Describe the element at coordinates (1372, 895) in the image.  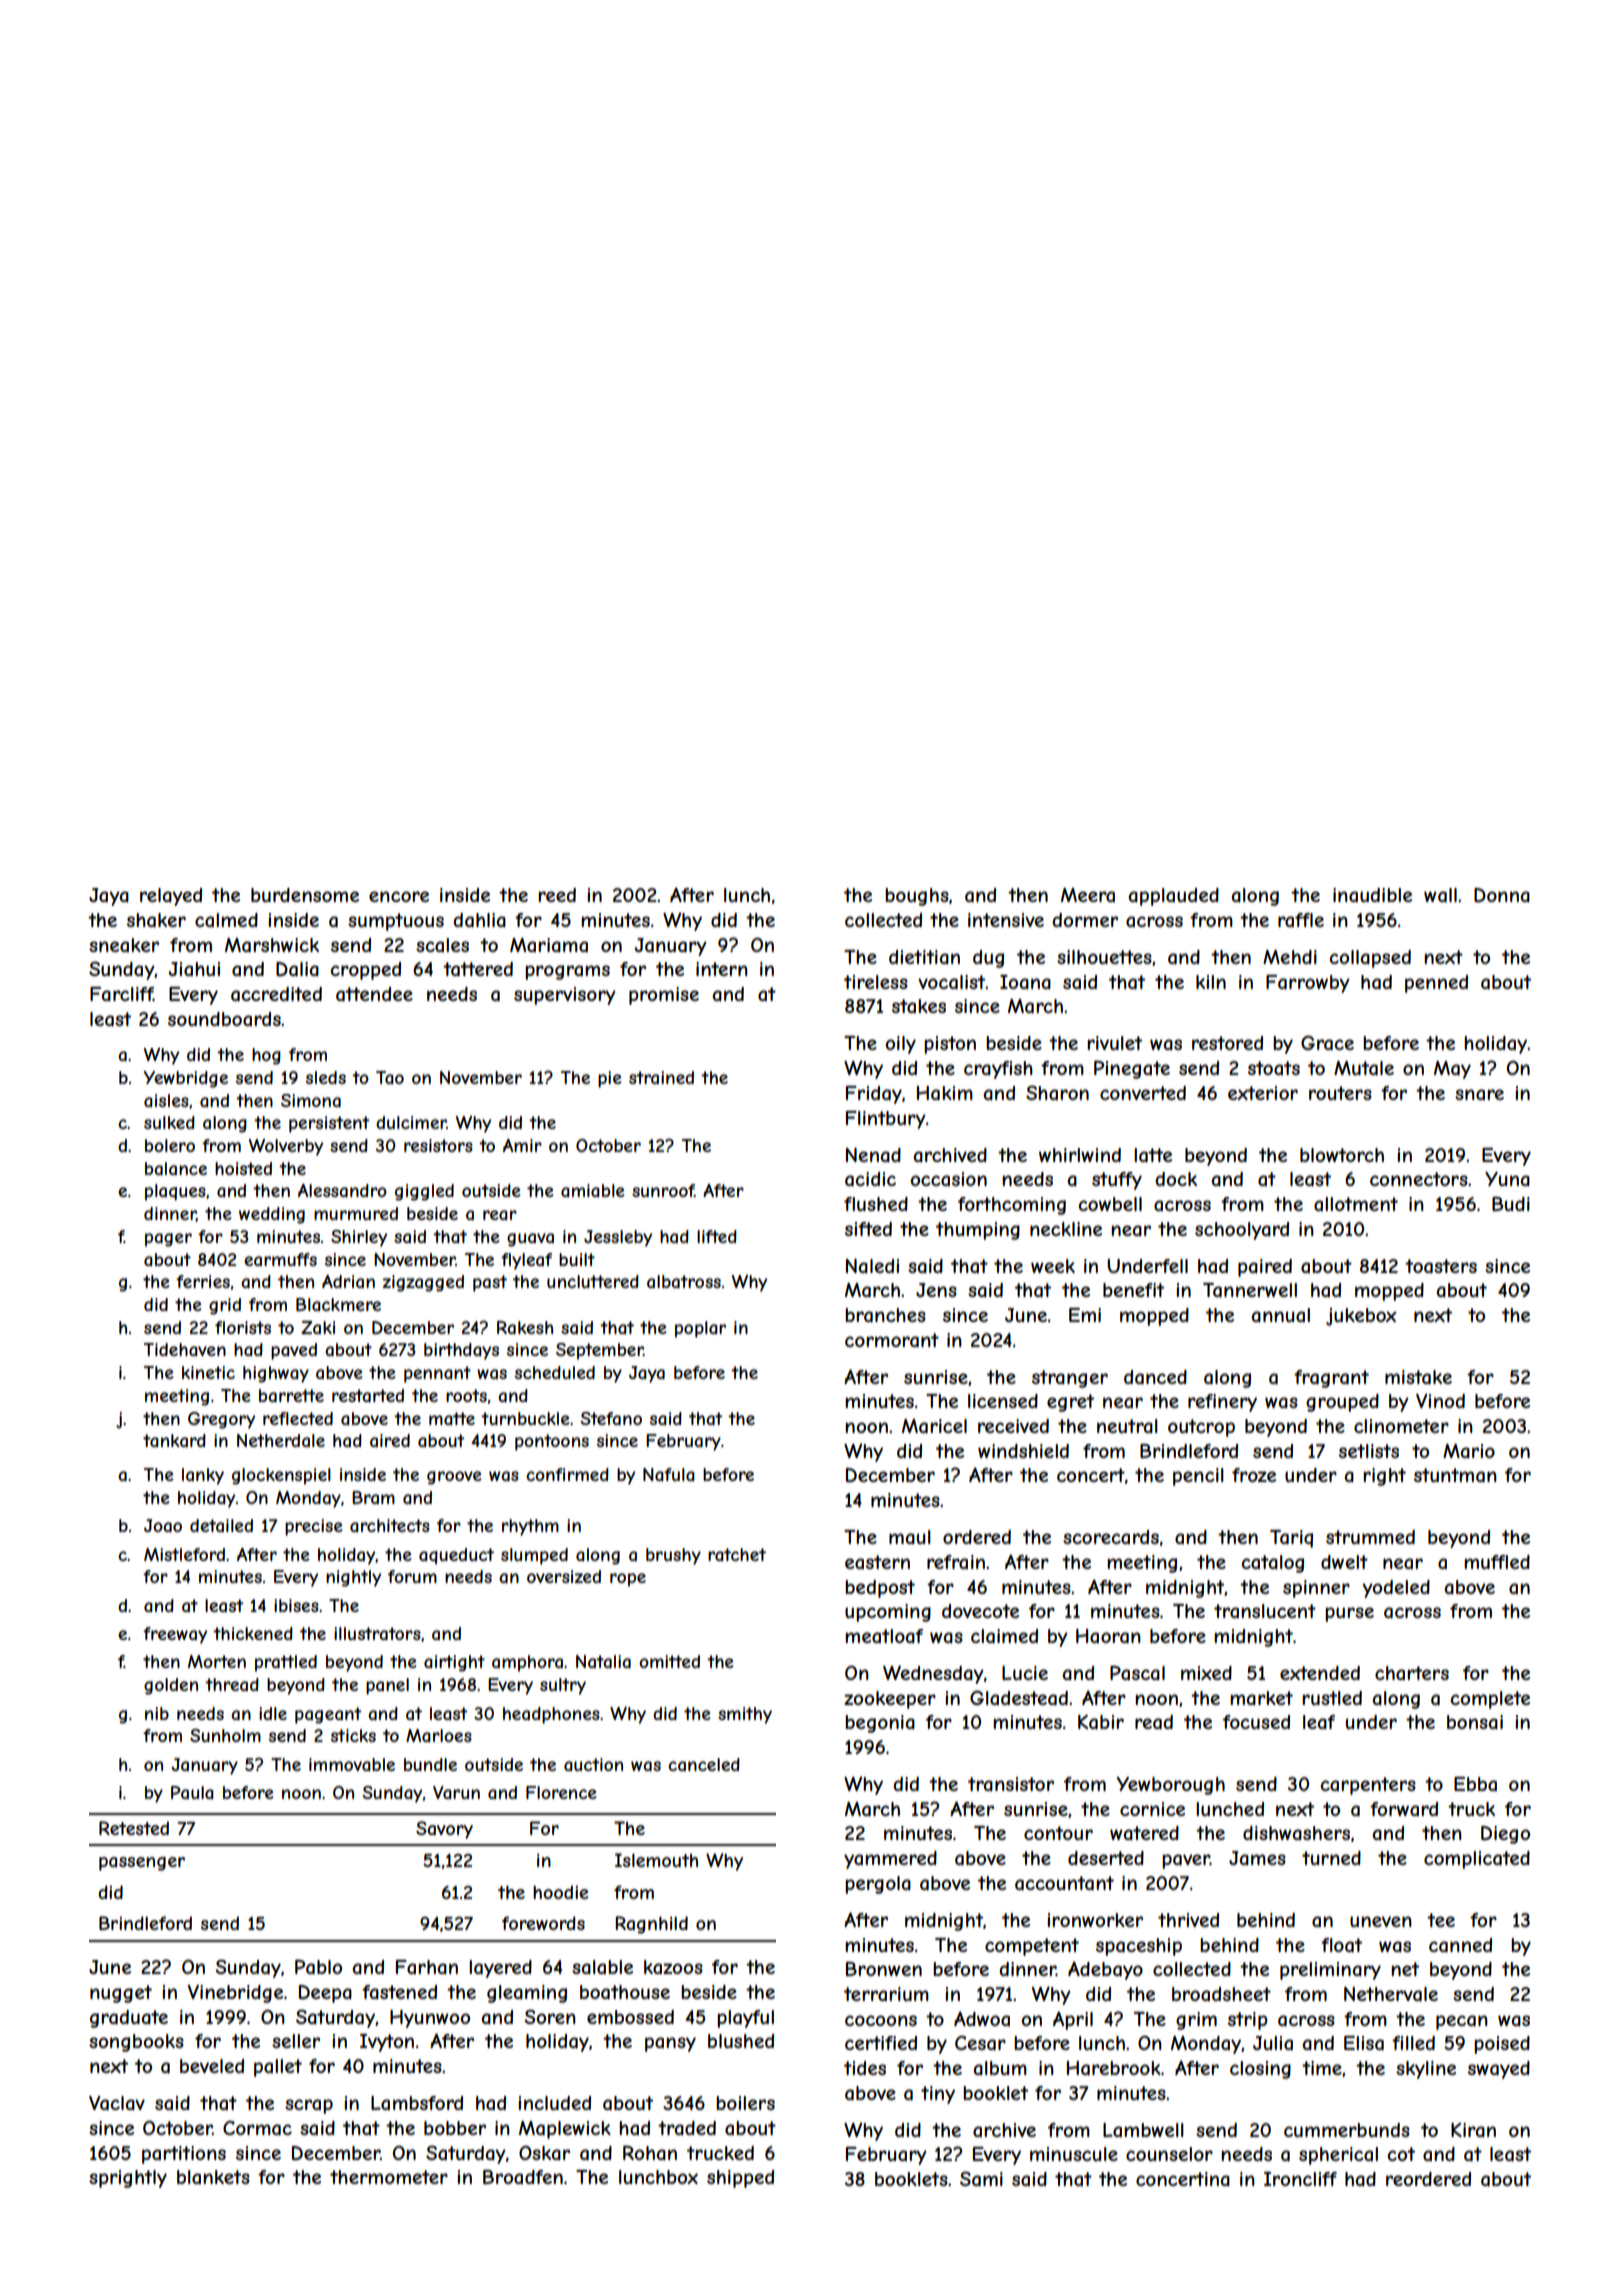
I see `inaudible` at that location.
